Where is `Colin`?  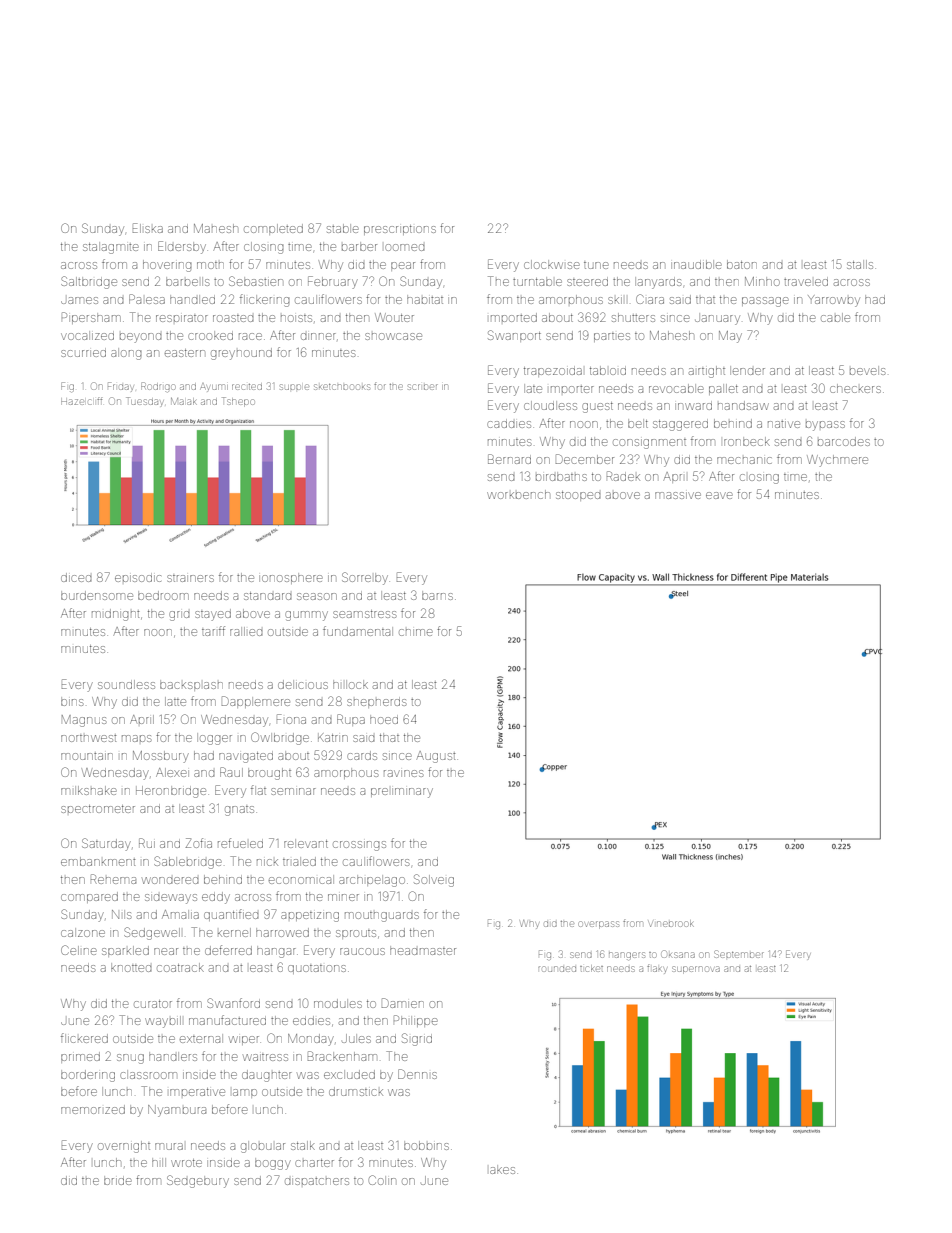
Colin is located at coordinates (382, 1180).
